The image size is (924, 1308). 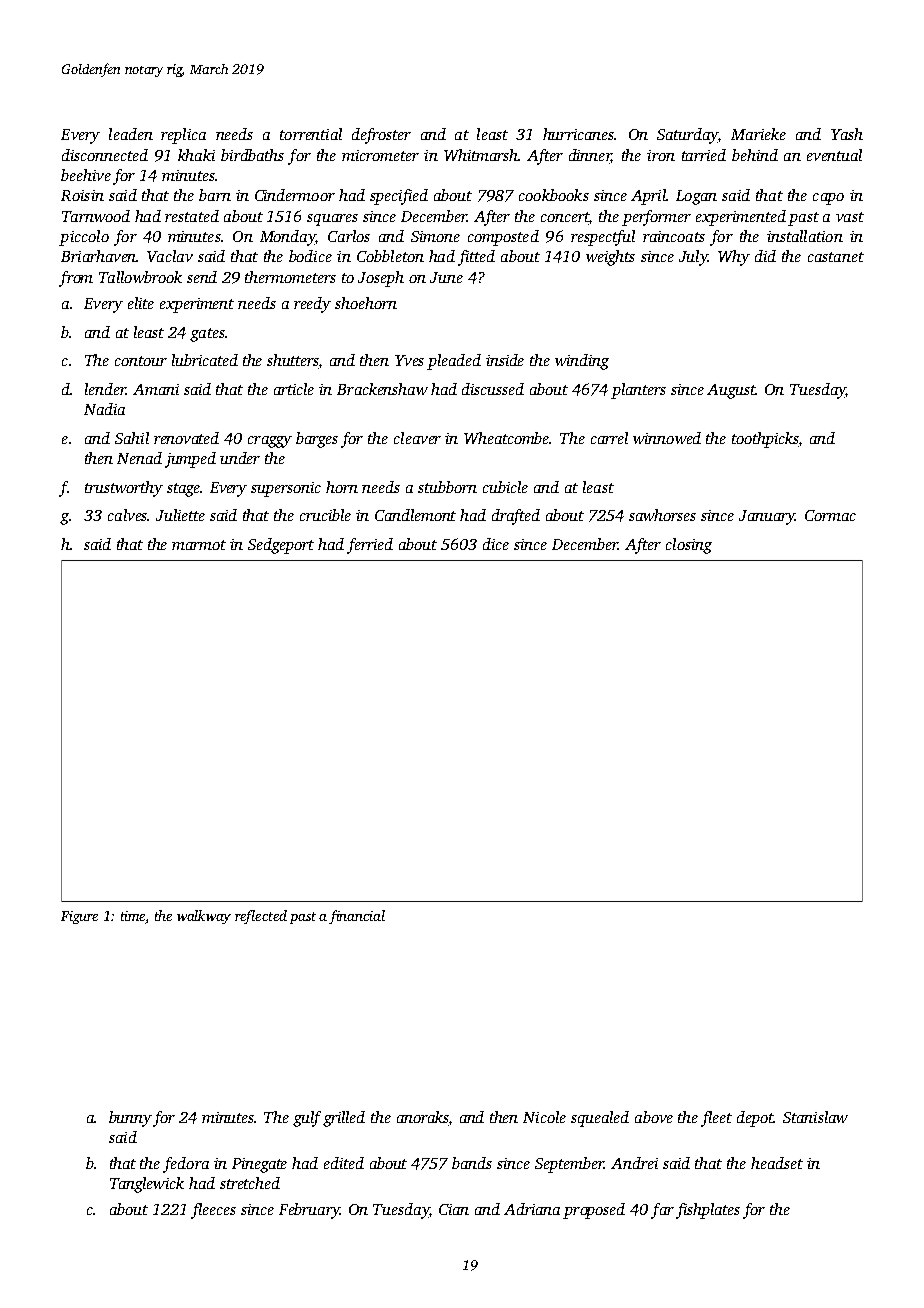 I want to click on specified, so click(x=399, y=197).
